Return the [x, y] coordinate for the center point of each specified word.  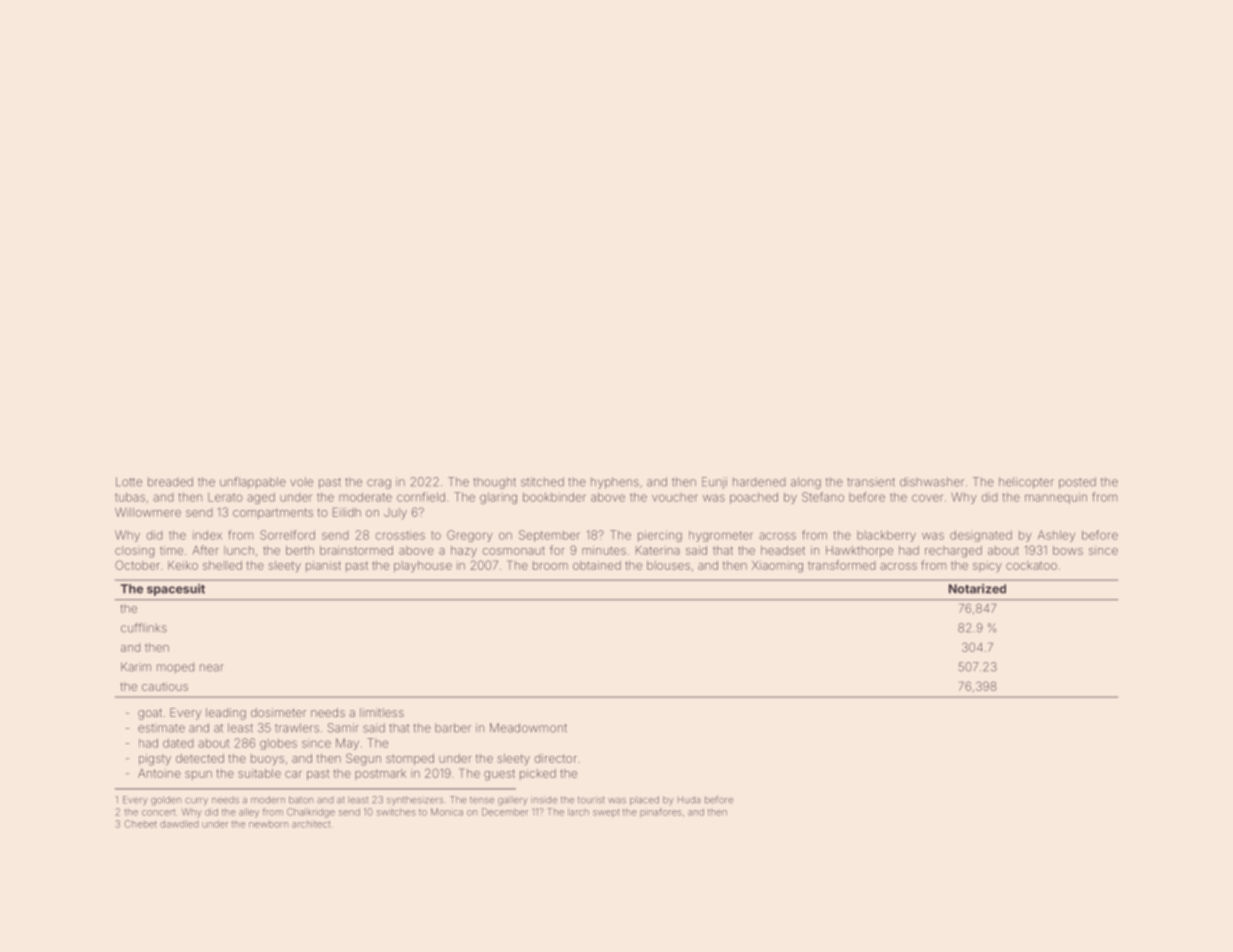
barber [453, 728]
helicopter [1026, 483]
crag [379, 484]
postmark [380, 774]
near [212, 668]
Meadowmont [528, 728]
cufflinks [144, 628]
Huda [689, 800]
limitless [382, 712]
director [555, 758]
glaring [498, 498]
